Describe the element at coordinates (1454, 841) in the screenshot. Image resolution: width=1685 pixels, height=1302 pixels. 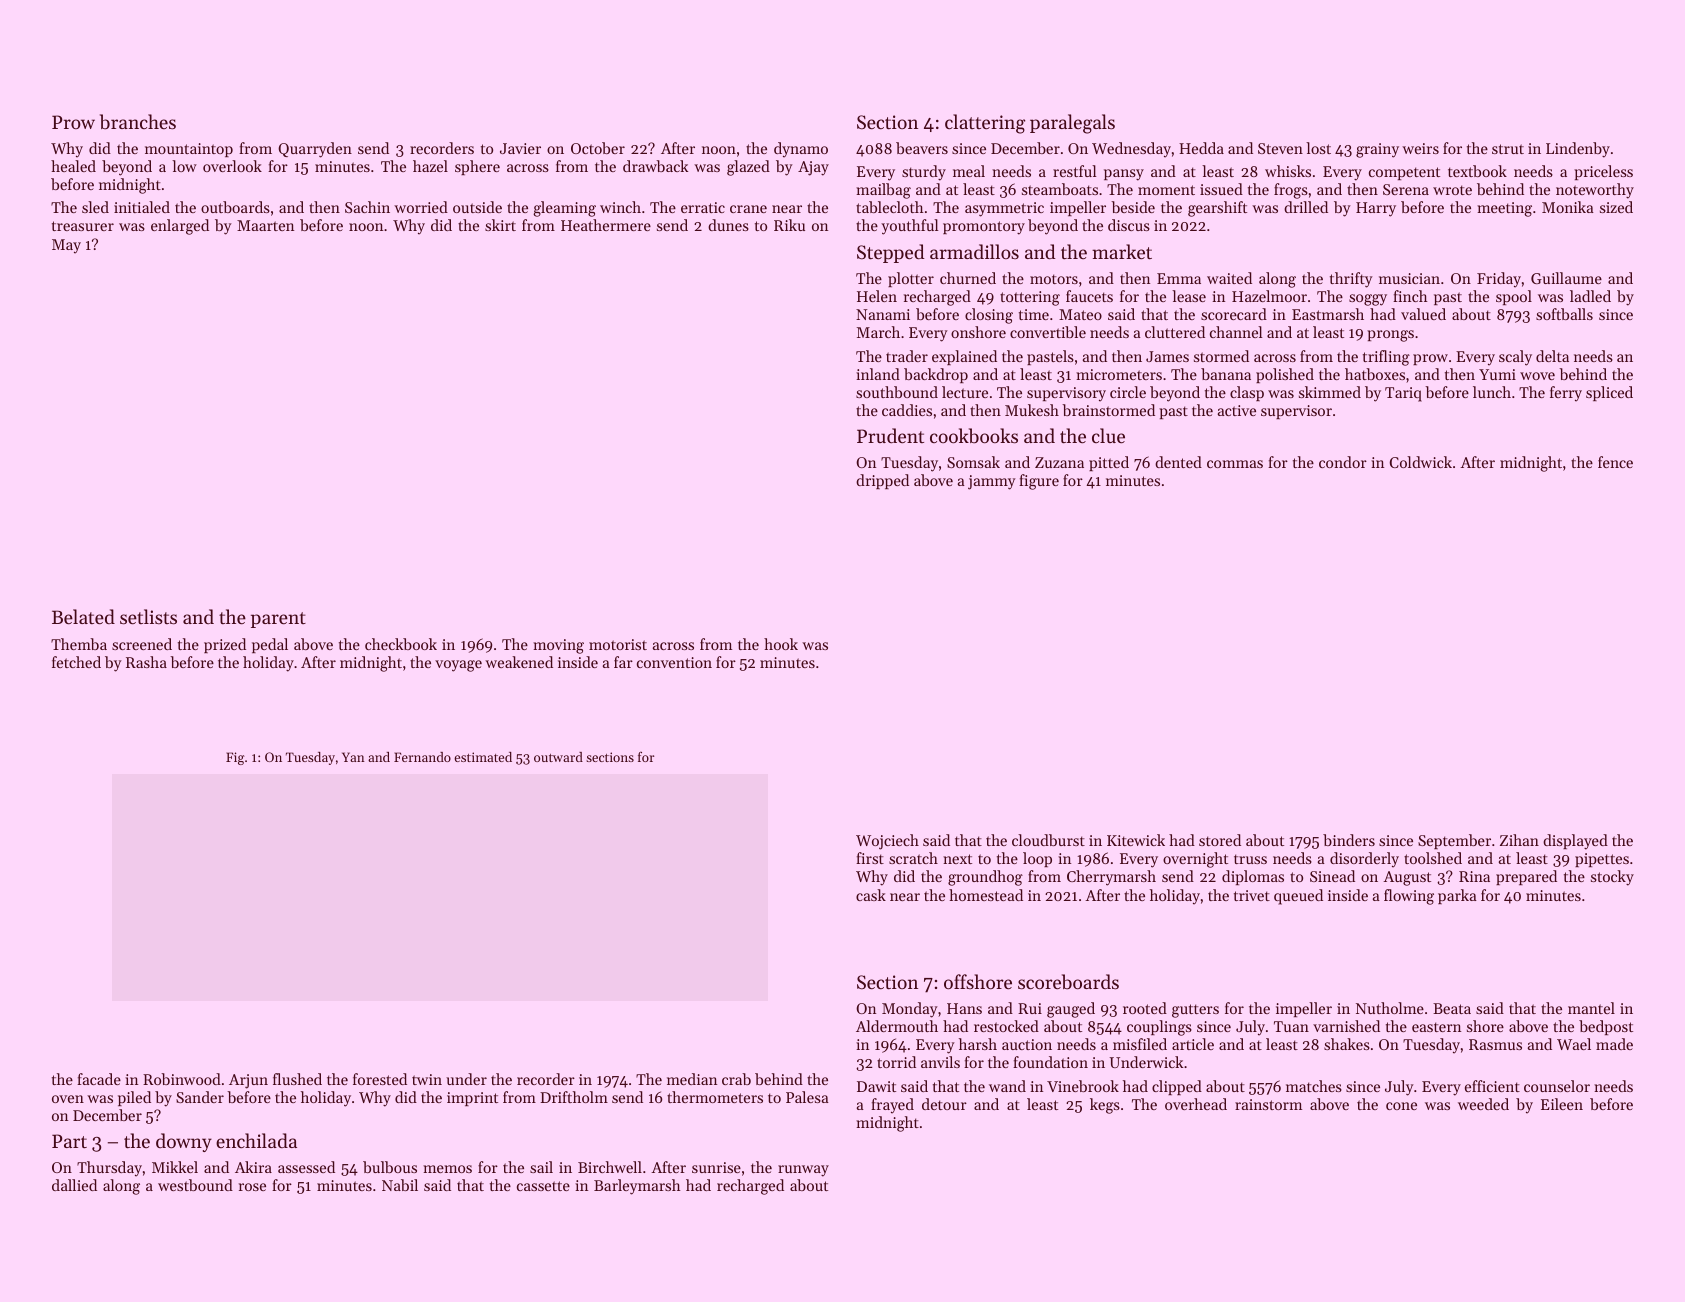
I see `September` at that location.
